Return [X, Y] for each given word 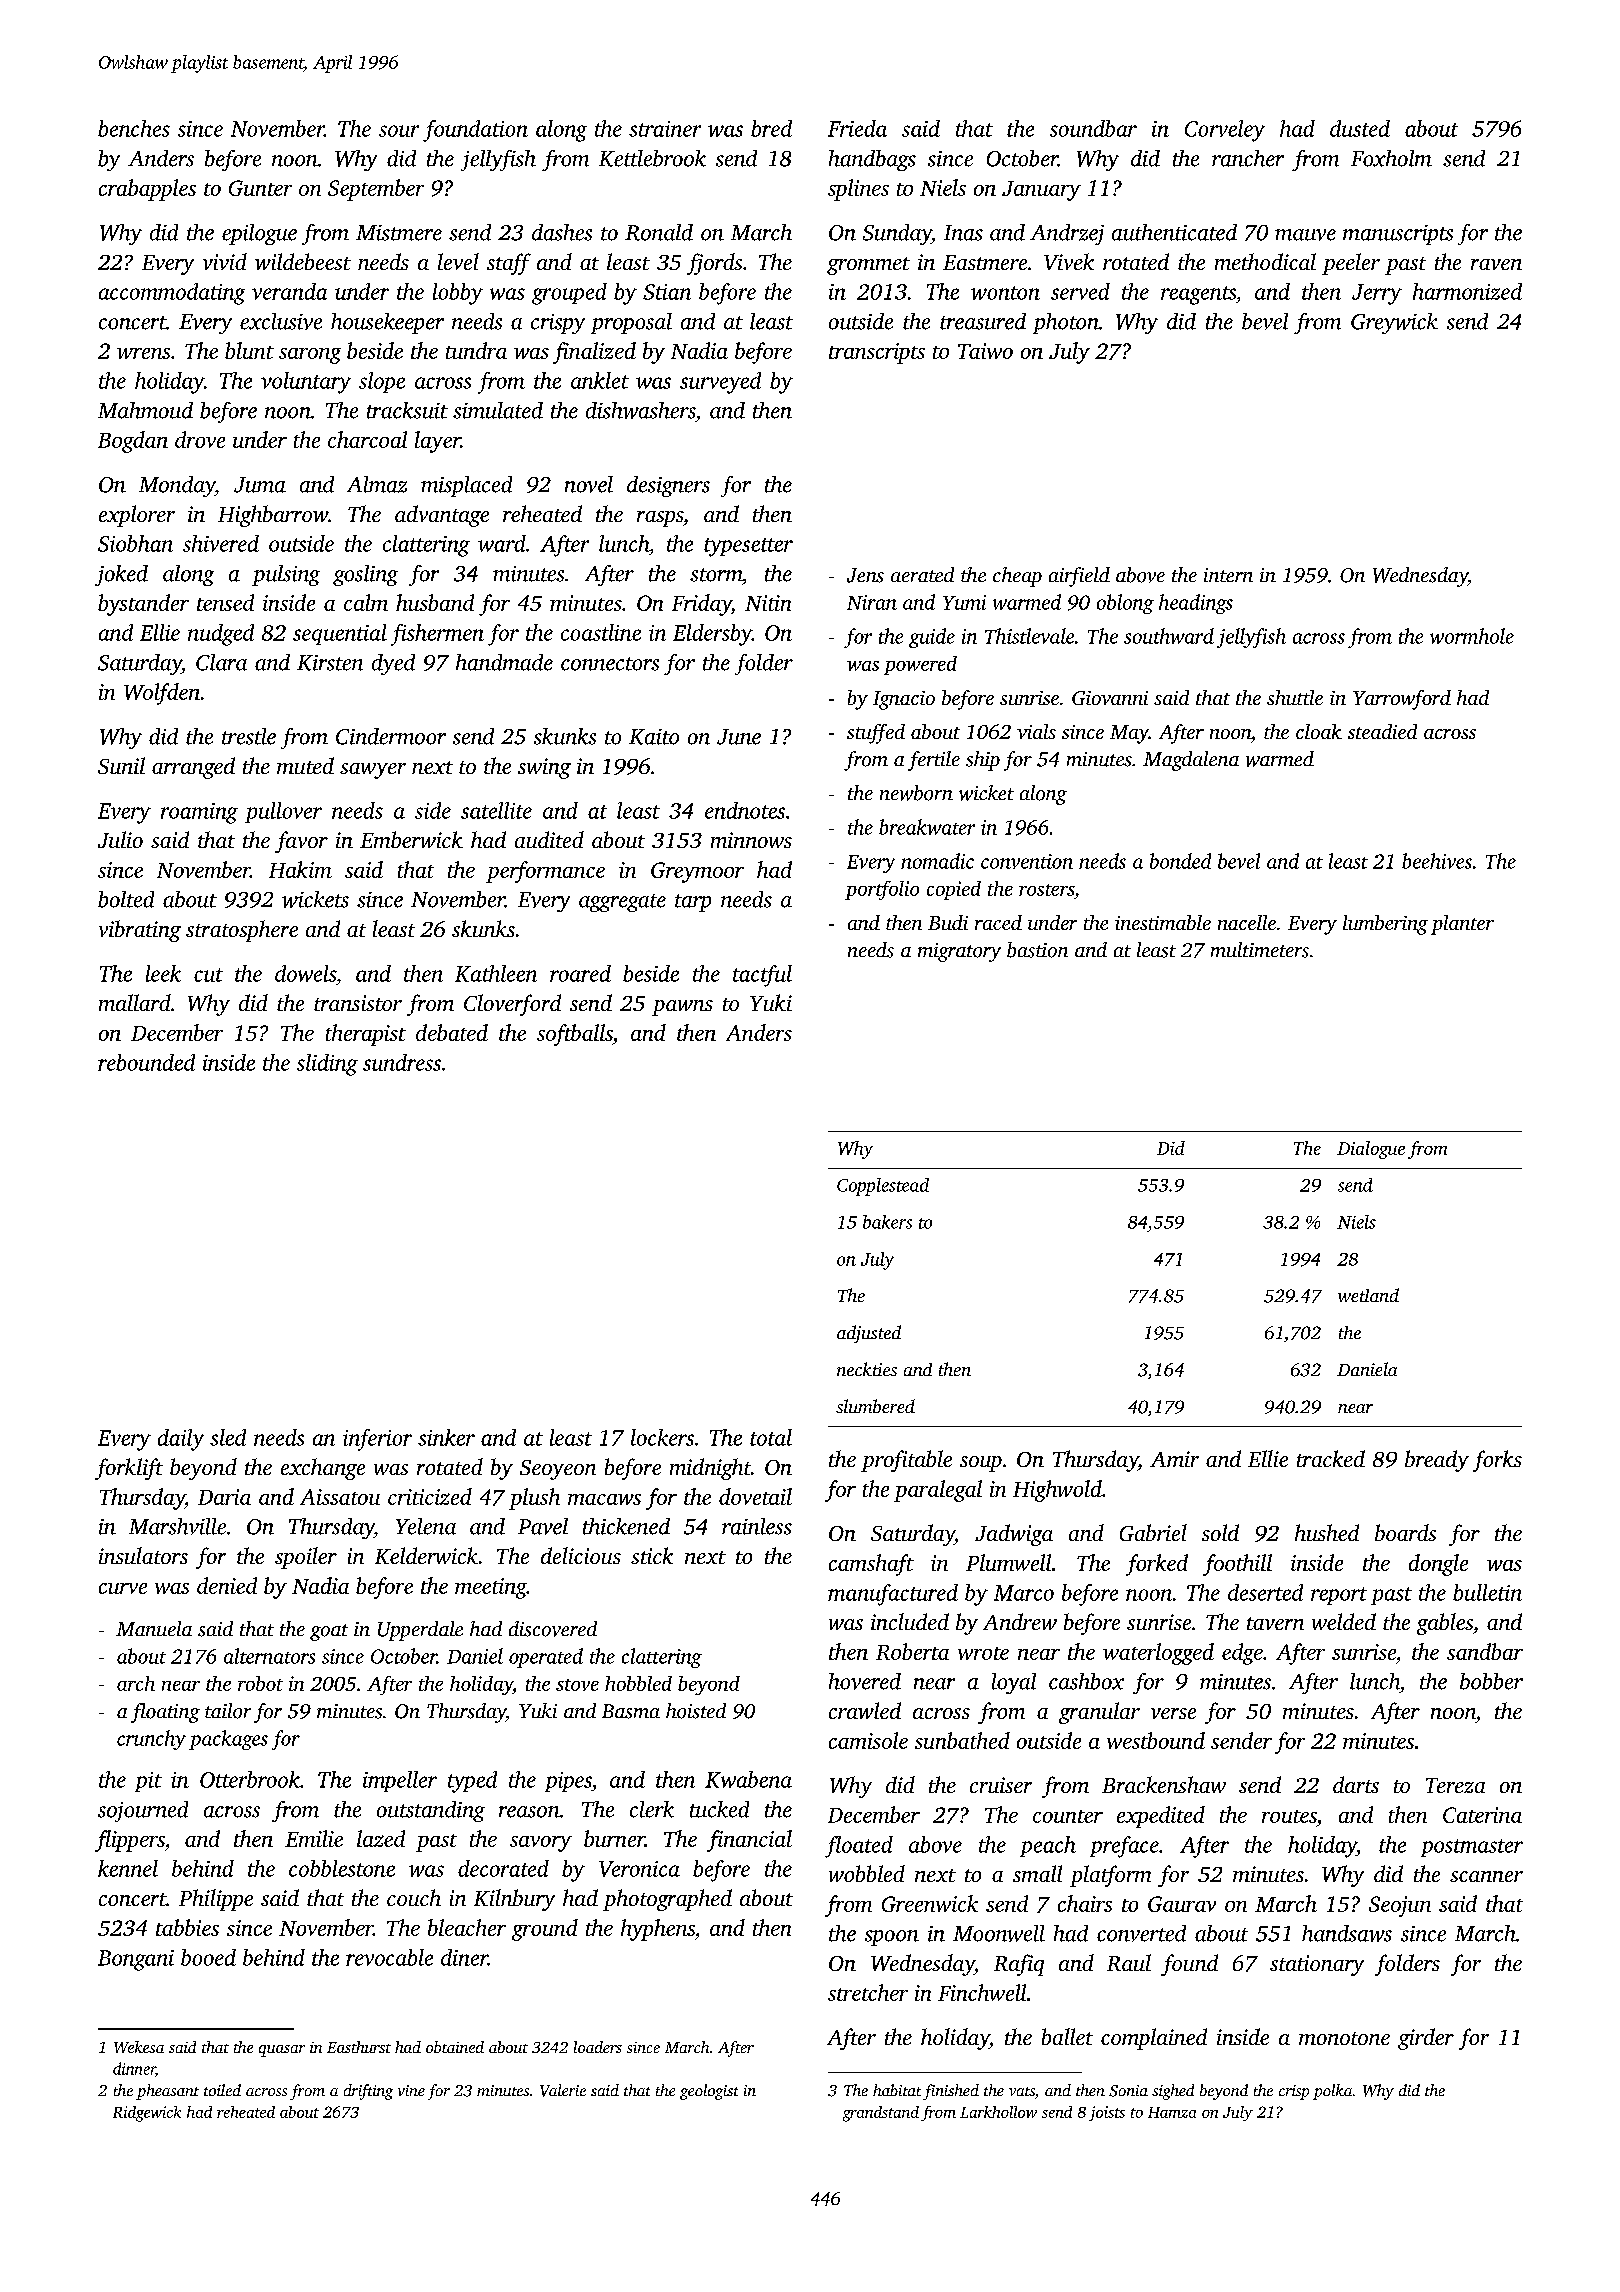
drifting [368, 2092]
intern [1228, 575]
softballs [575, 1035]
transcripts [877, 353]
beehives [1437, 861]
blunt [249, 350]
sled [228, 1437]
